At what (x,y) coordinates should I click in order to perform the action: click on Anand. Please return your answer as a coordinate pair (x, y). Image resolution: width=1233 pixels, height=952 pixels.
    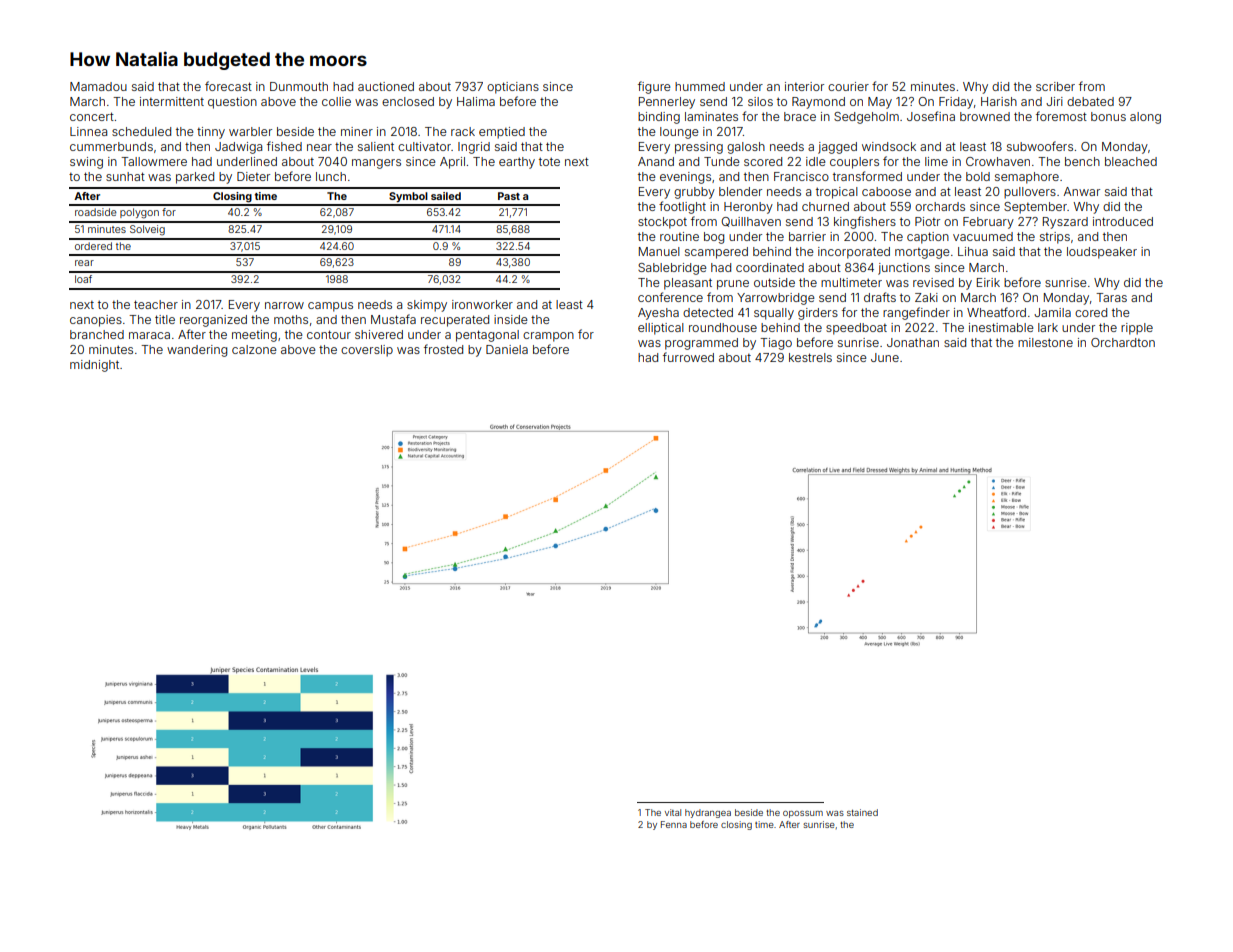
    Looking at the image, I should click on (656, 161).
